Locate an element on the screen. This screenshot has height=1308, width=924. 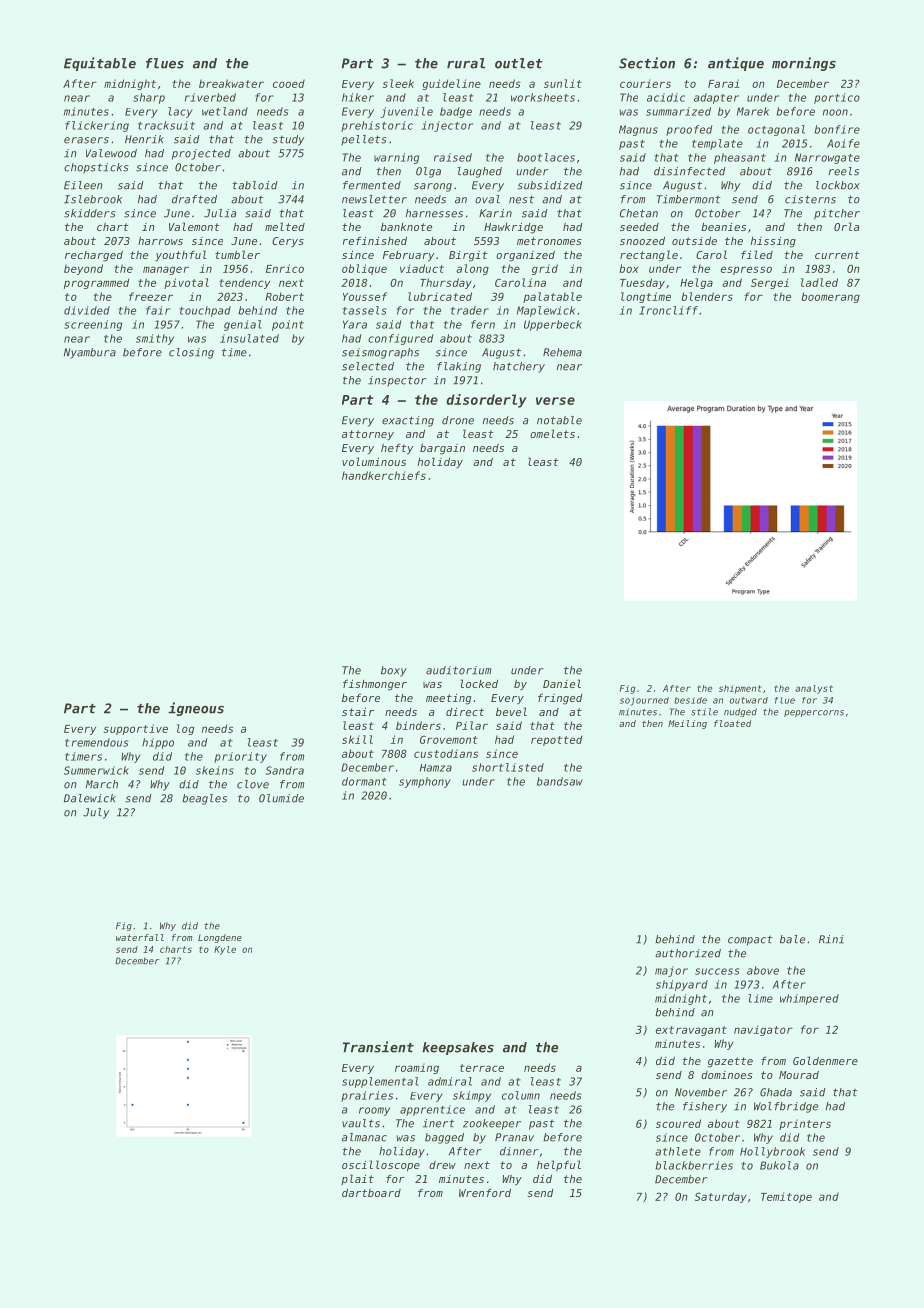
shipment is located at coordinates (740, 689).
